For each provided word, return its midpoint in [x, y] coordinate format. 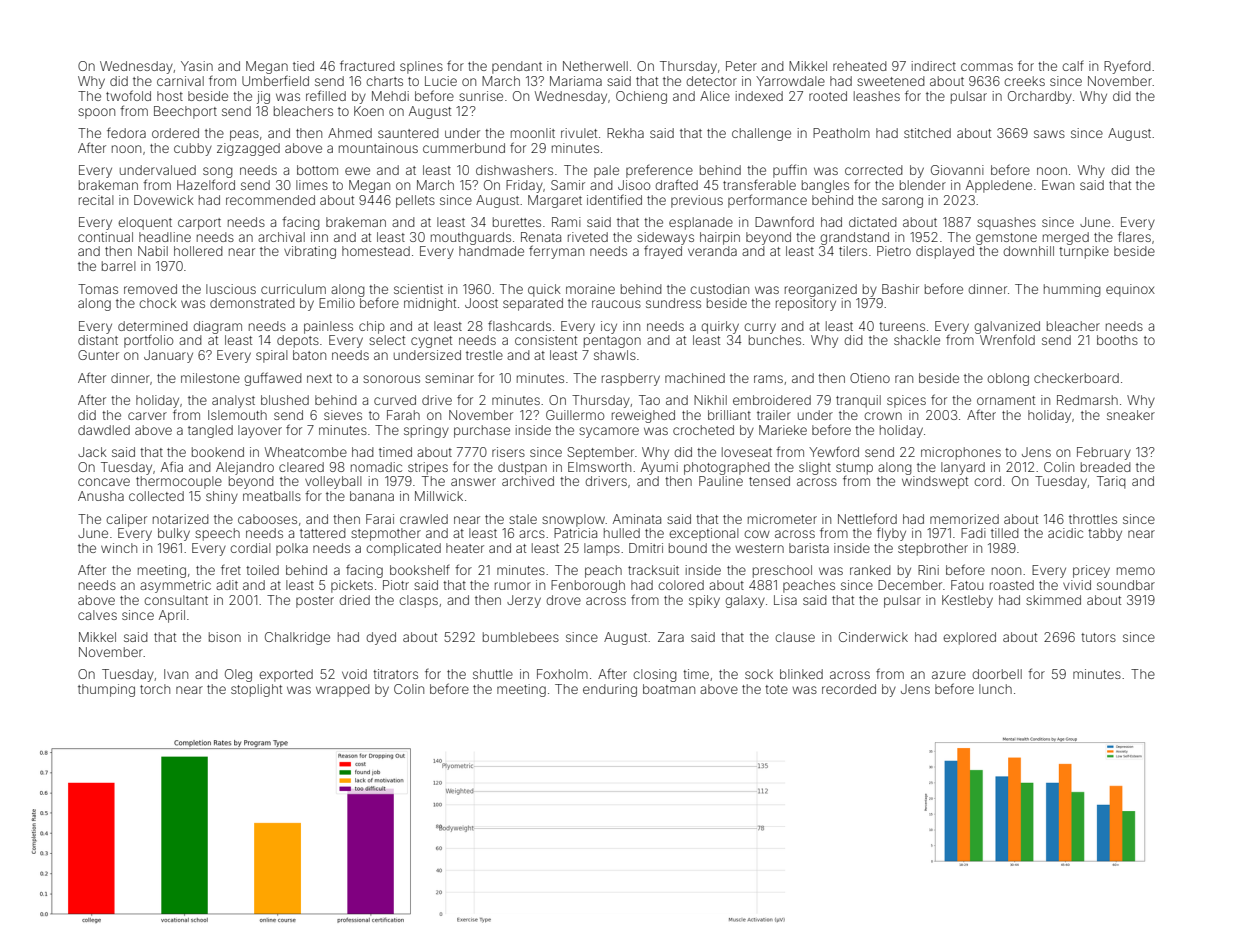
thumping [106, 690]
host [170, 96]
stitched [927, 133]
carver [147, 416]
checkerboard [1076, 378]
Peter [741, 66]
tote [776, 689]
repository [806, 304]
